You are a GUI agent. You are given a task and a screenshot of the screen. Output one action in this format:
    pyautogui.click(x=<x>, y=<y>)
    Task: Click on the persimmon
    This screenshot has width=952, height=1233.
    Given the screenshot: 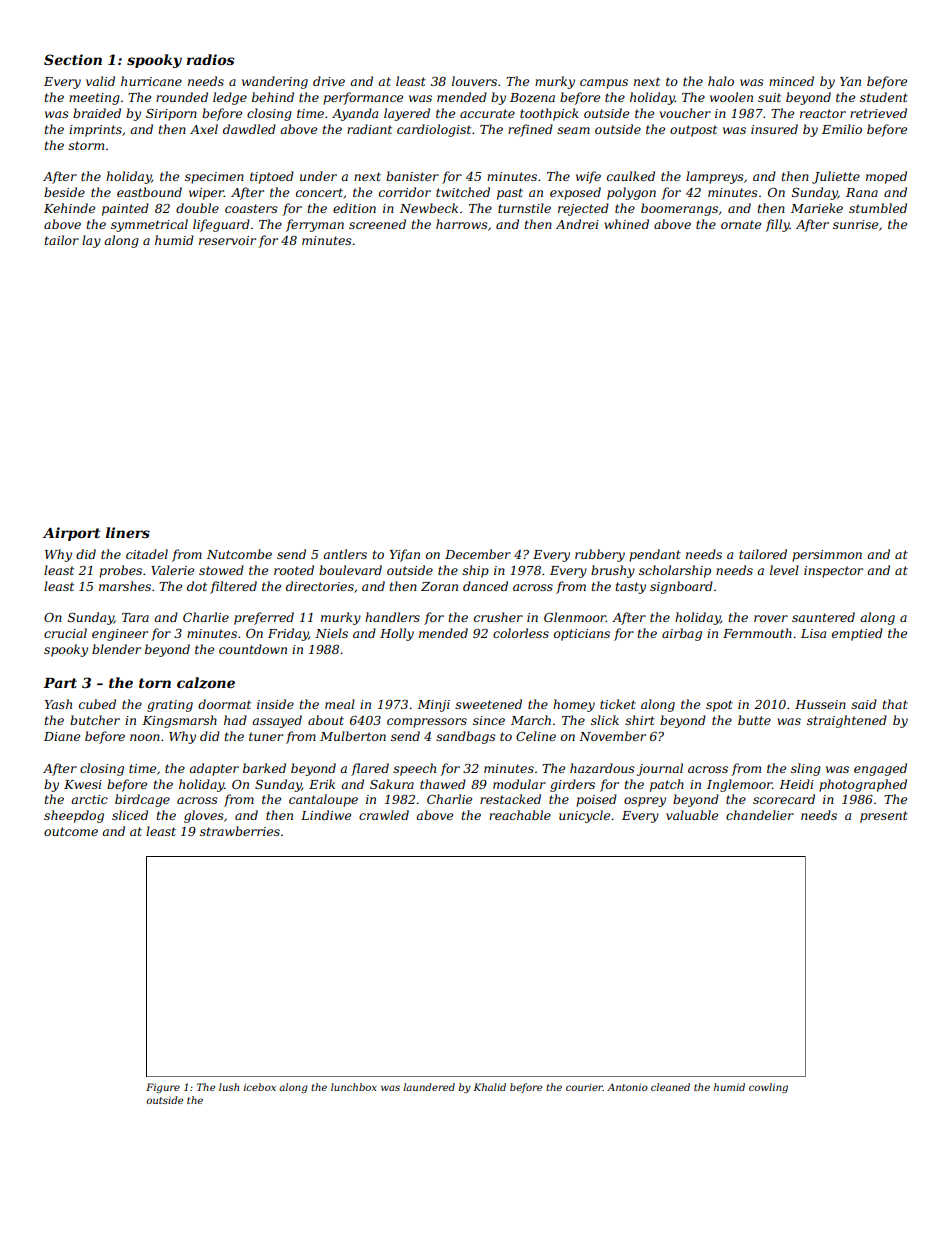 What is the action you would take?
    pyautogui.click(x=827, y=556)
